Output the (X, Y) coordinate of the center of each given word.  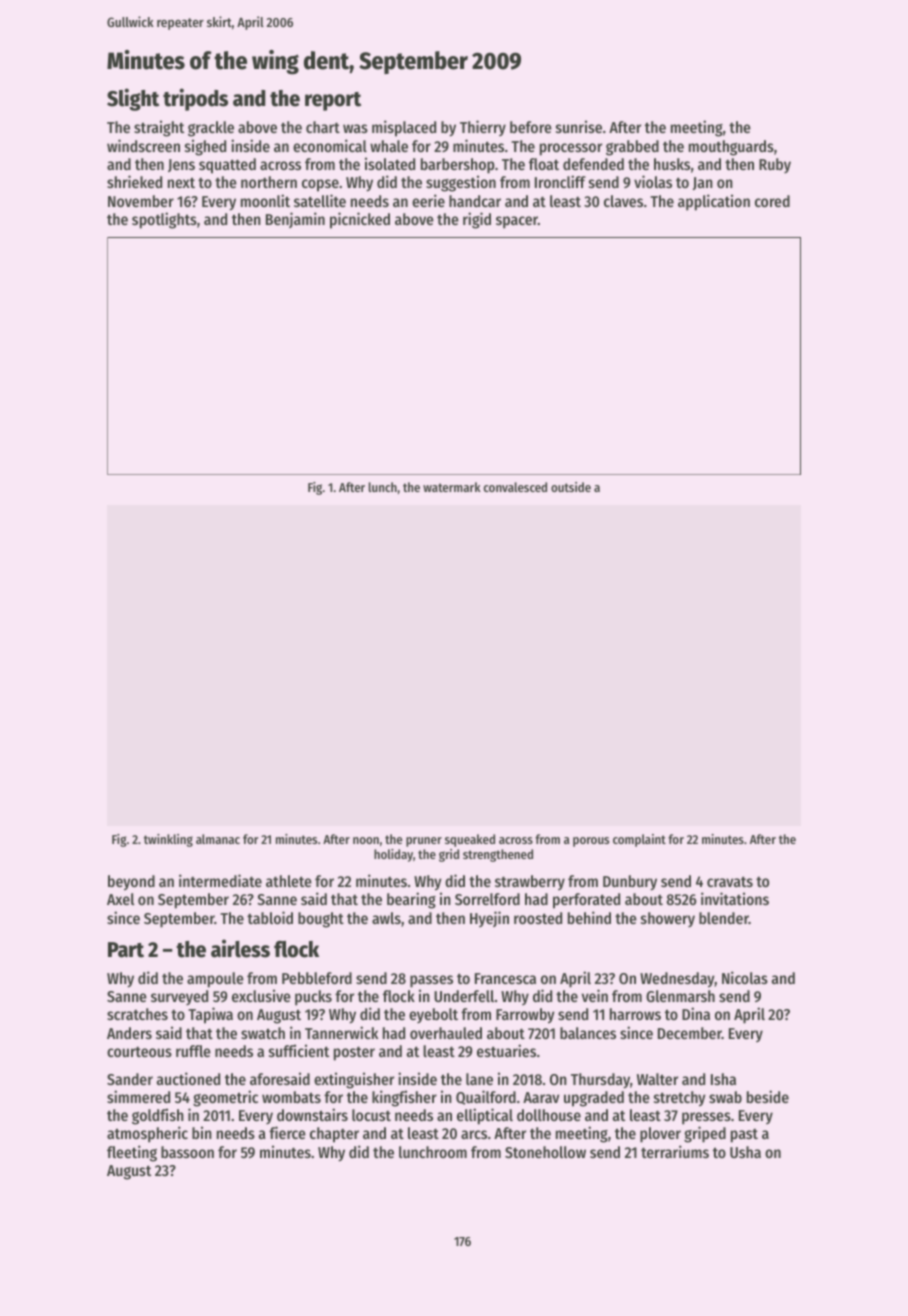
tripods (195, 99)
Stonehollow (545, 1152)
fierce (287, 1132)
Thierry (483, 128)
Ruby (775, 165)
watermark (452, 487)
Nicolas (745, 977)
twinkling (168, 840)
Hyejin (489, 919)
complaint (639, 840)
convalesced (515, 487)
